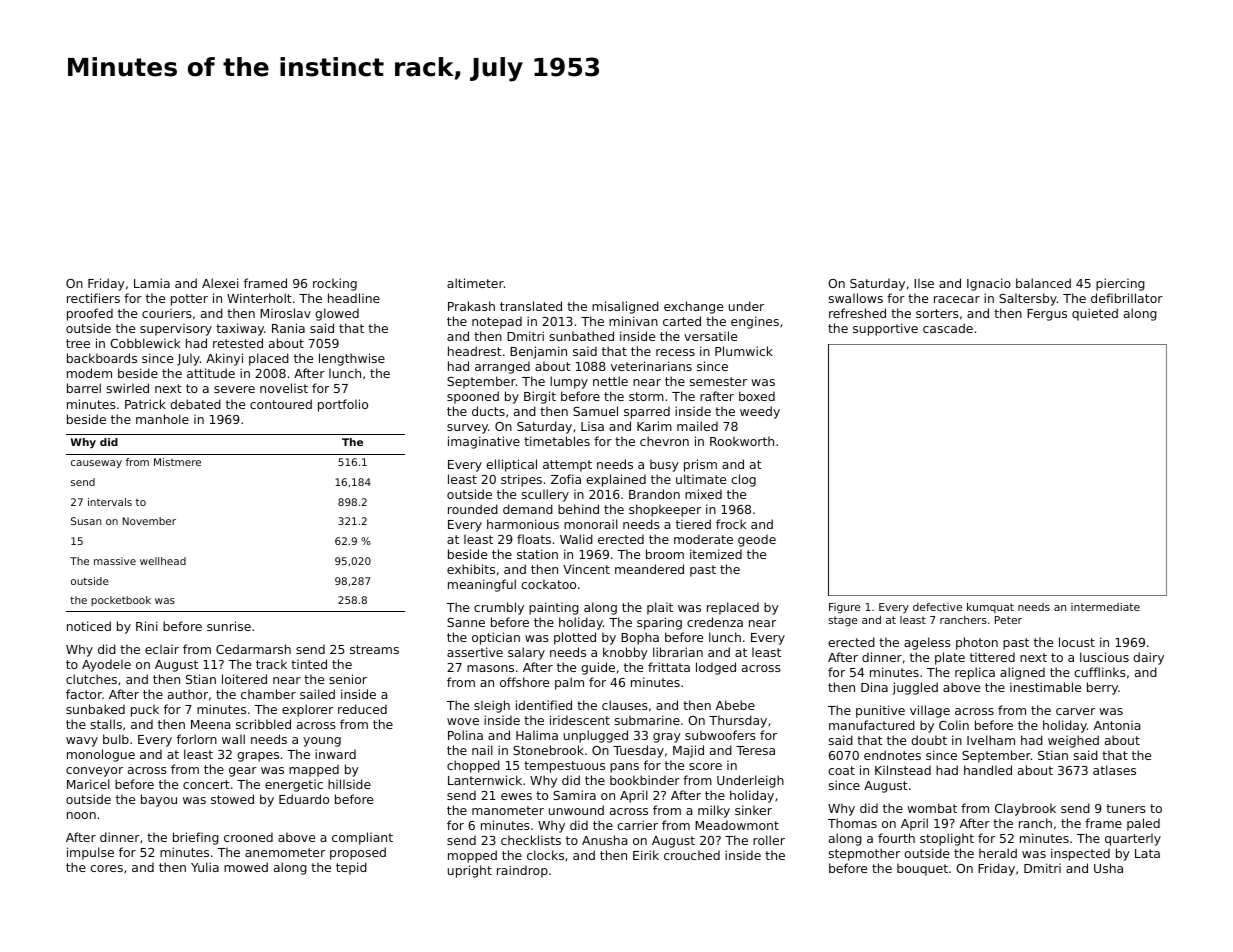  I want to click on portfolio, so click(343, 405).
